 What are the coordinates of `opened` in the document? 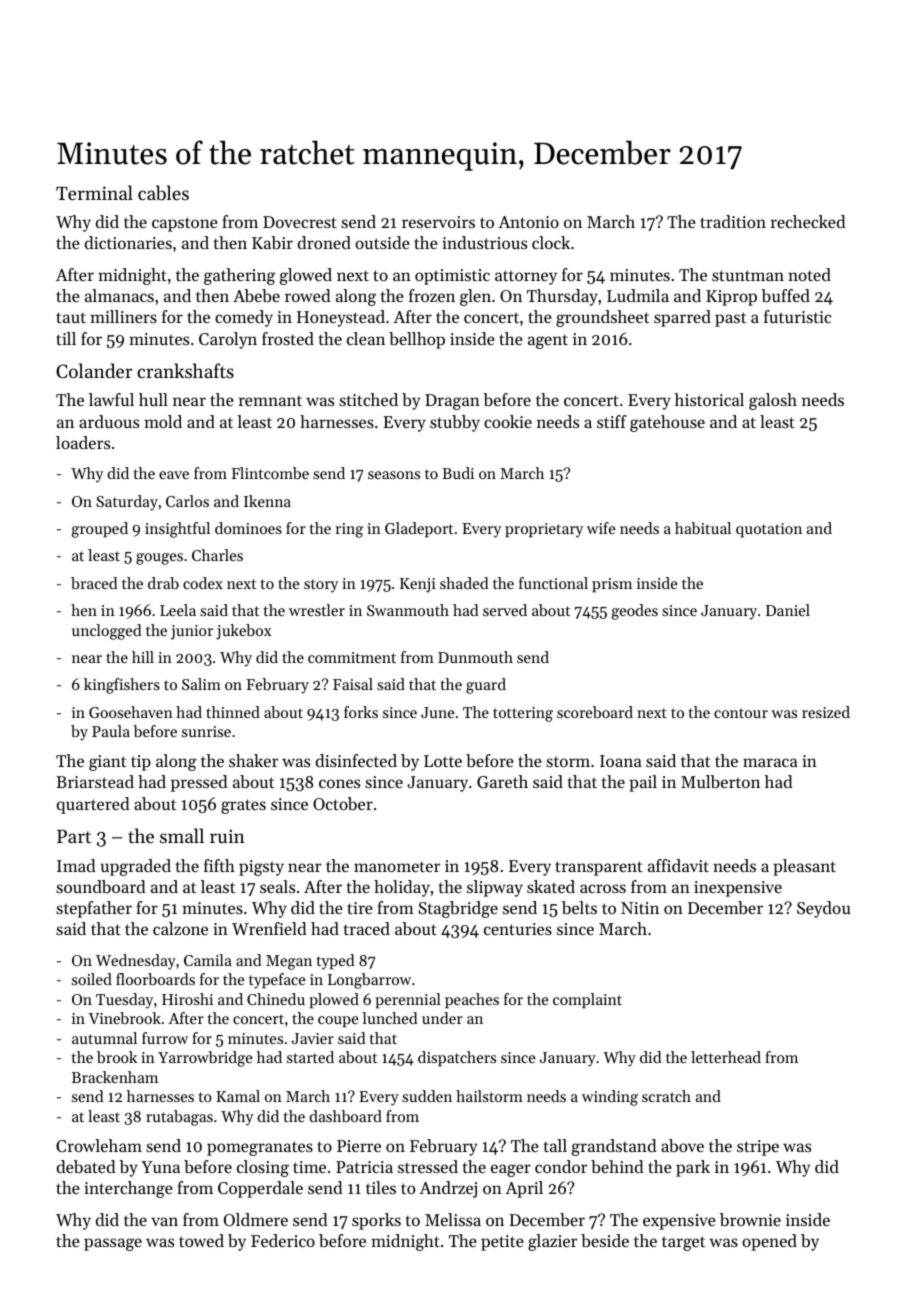 It's located at (769, 1242).
